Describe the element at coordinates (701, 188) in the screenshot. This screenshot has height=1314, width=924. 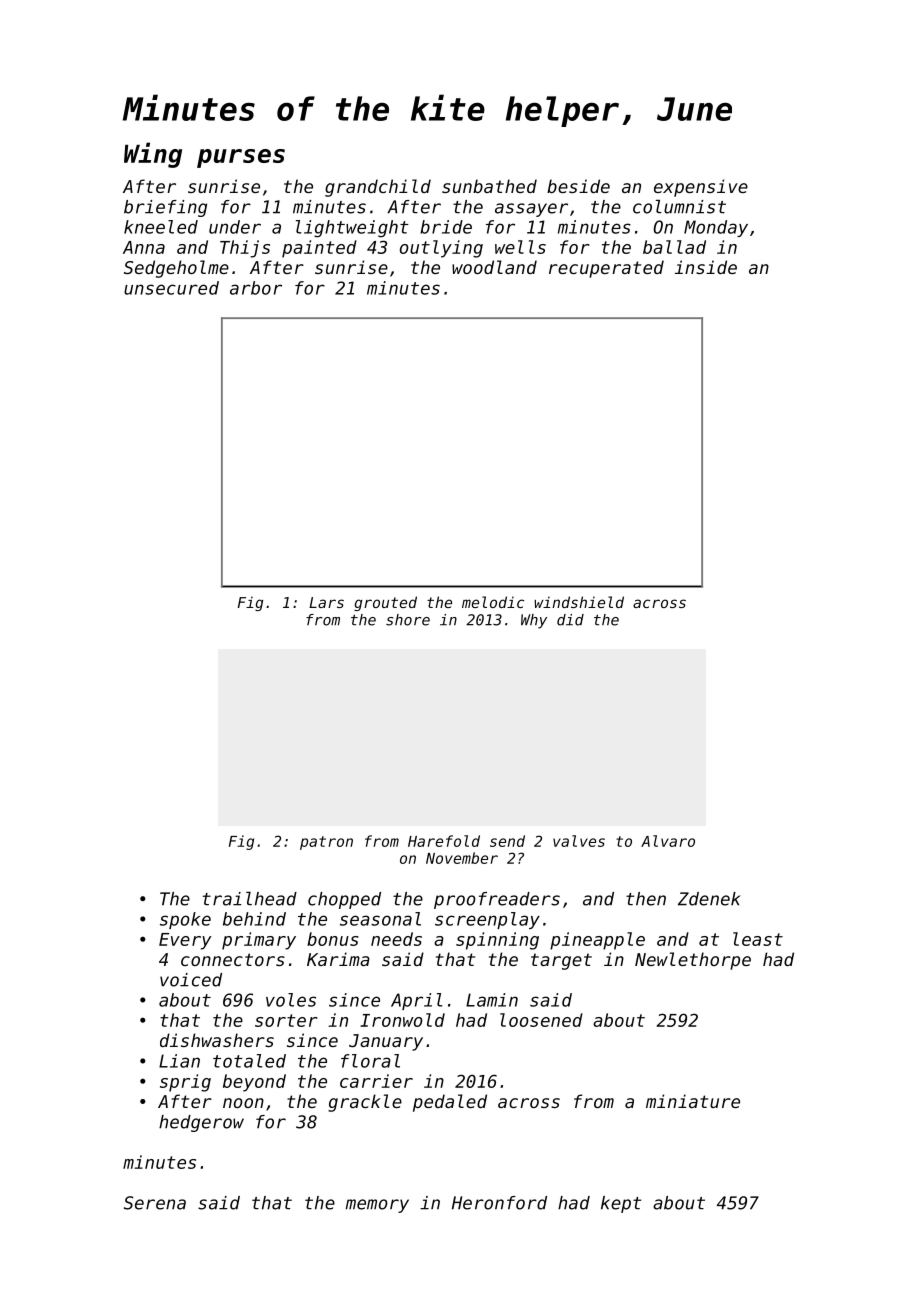
I see `expensive` at that location.
